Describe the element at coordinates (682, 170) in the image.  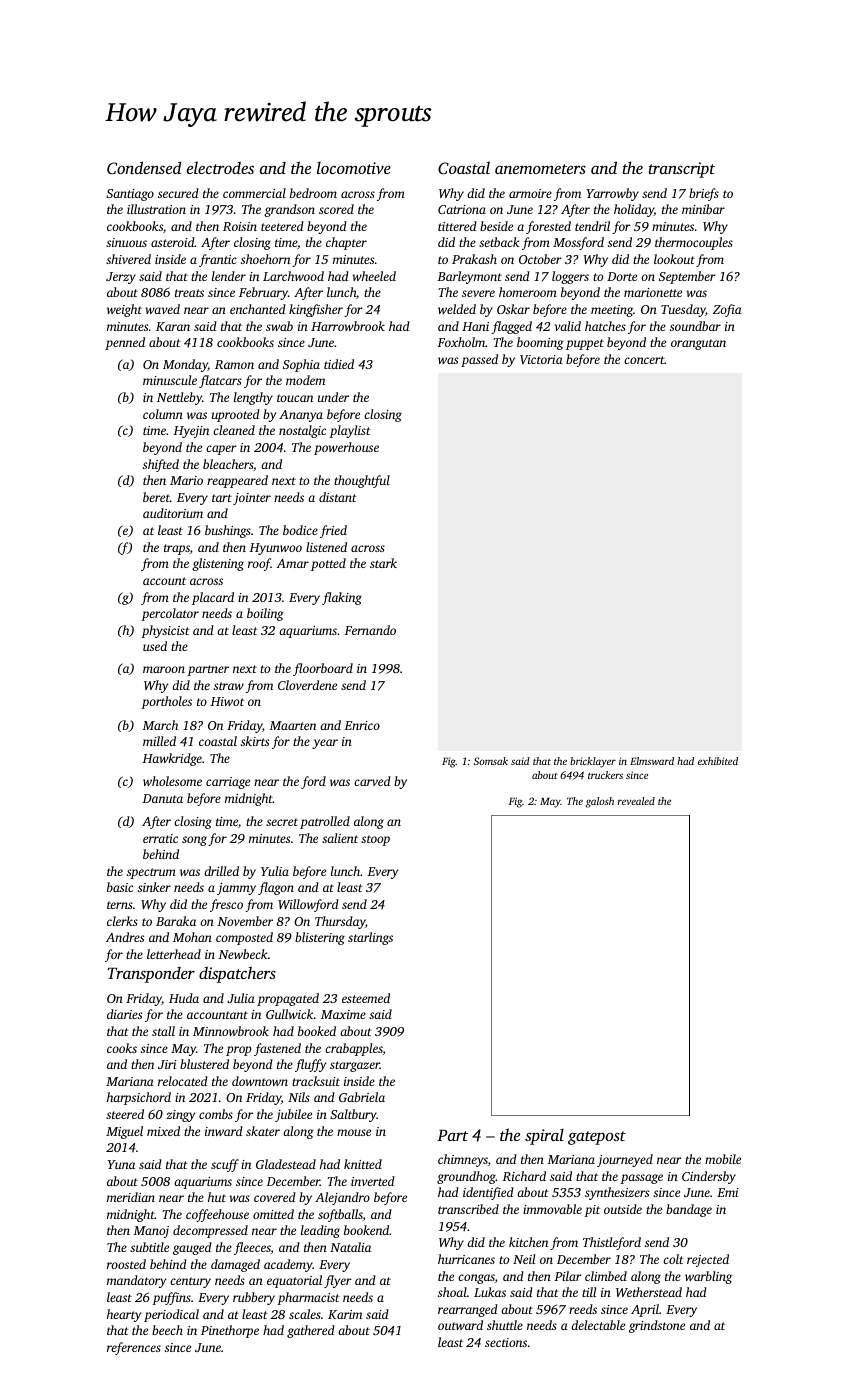
I see `transcript` at that location.
